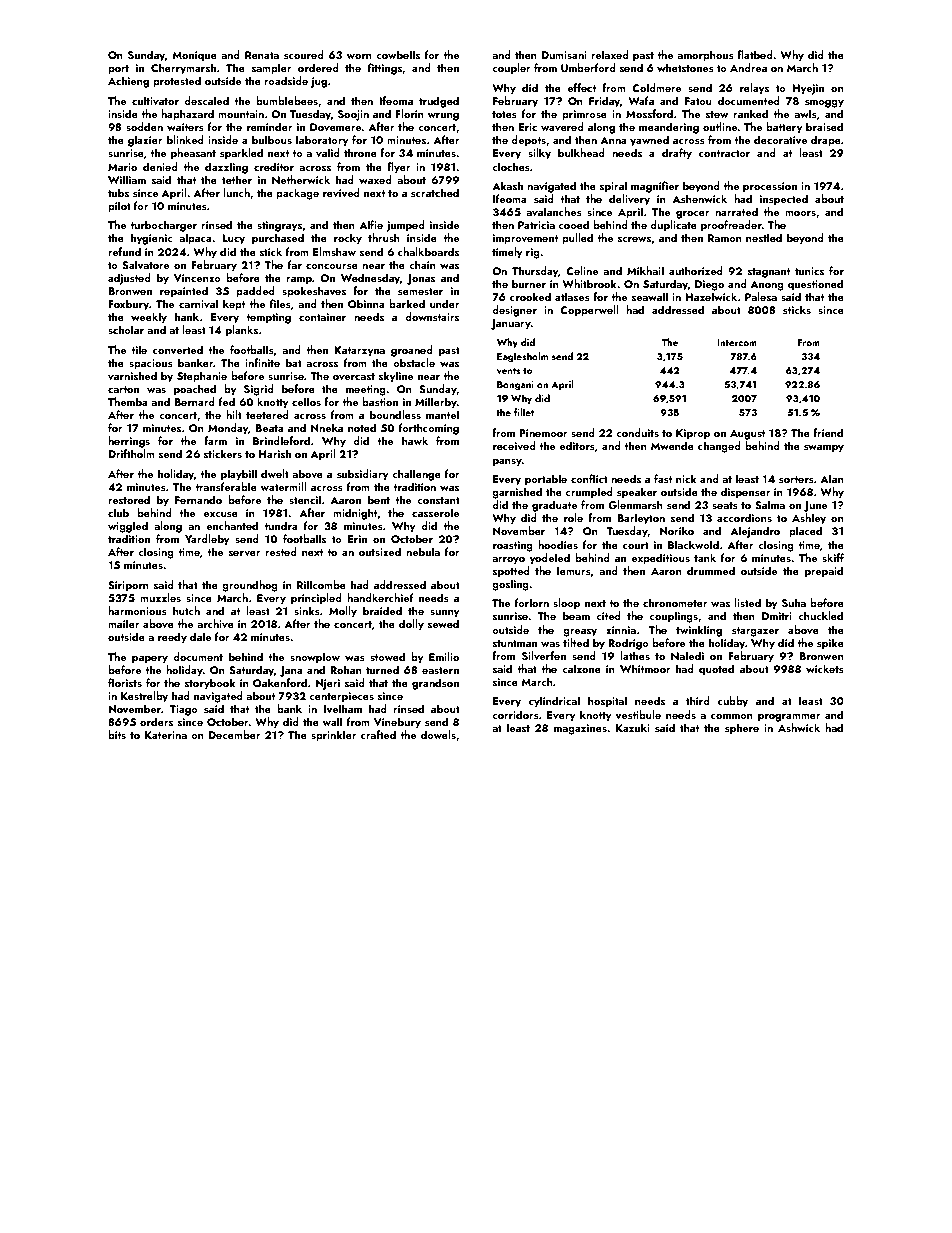 Image resolution: width=952 pixels, height=1233 pixels. Describe the element at coordinates (581, 87) in the document. I see `effect` at that location.
